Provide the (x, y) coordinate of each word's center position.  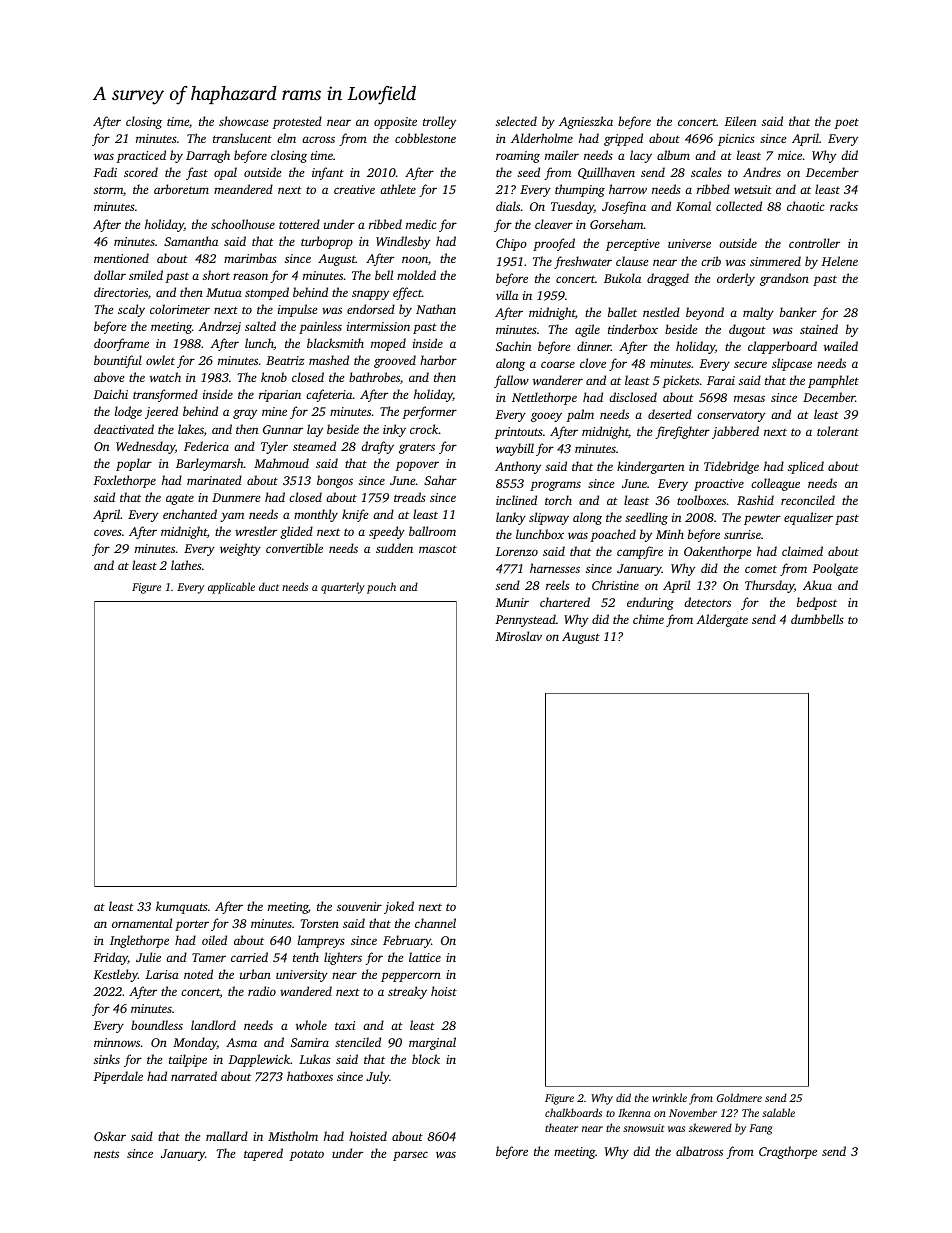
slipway (549, 518)
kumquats (182, 907)
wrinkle (669, 1097)
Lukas (315, 1059)
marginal (432, 1043)
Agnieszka (586, 122)
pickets (681, 381)
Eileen (740, 121)
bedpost (817, 603)
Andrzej (220, 327)
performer (430, 412)
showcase (243, 121)
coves (108, 532)
